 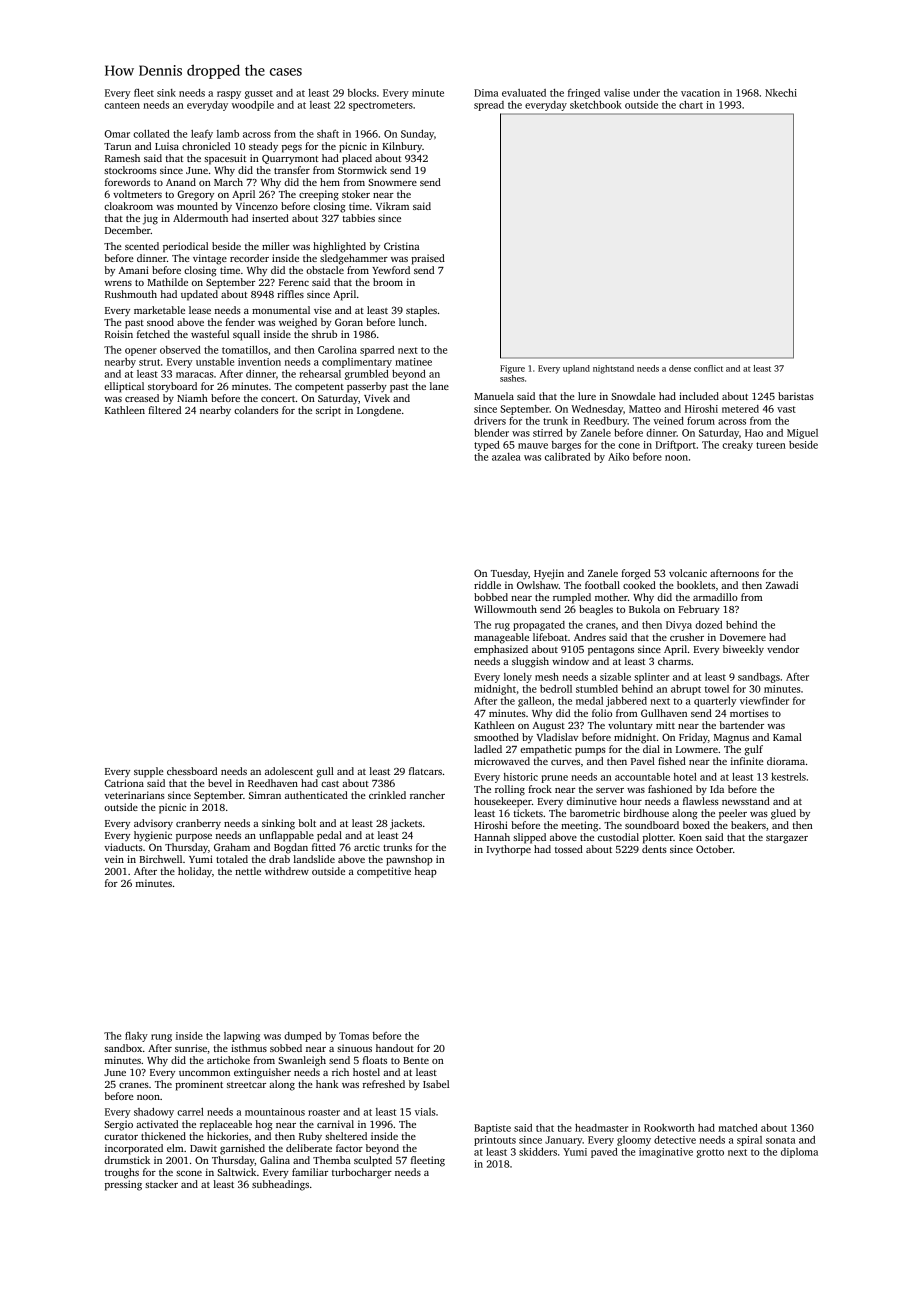 What do you see at coordinates (439, 386) in the screenshot?
I see `lane` at bounding box center [439, 386].
